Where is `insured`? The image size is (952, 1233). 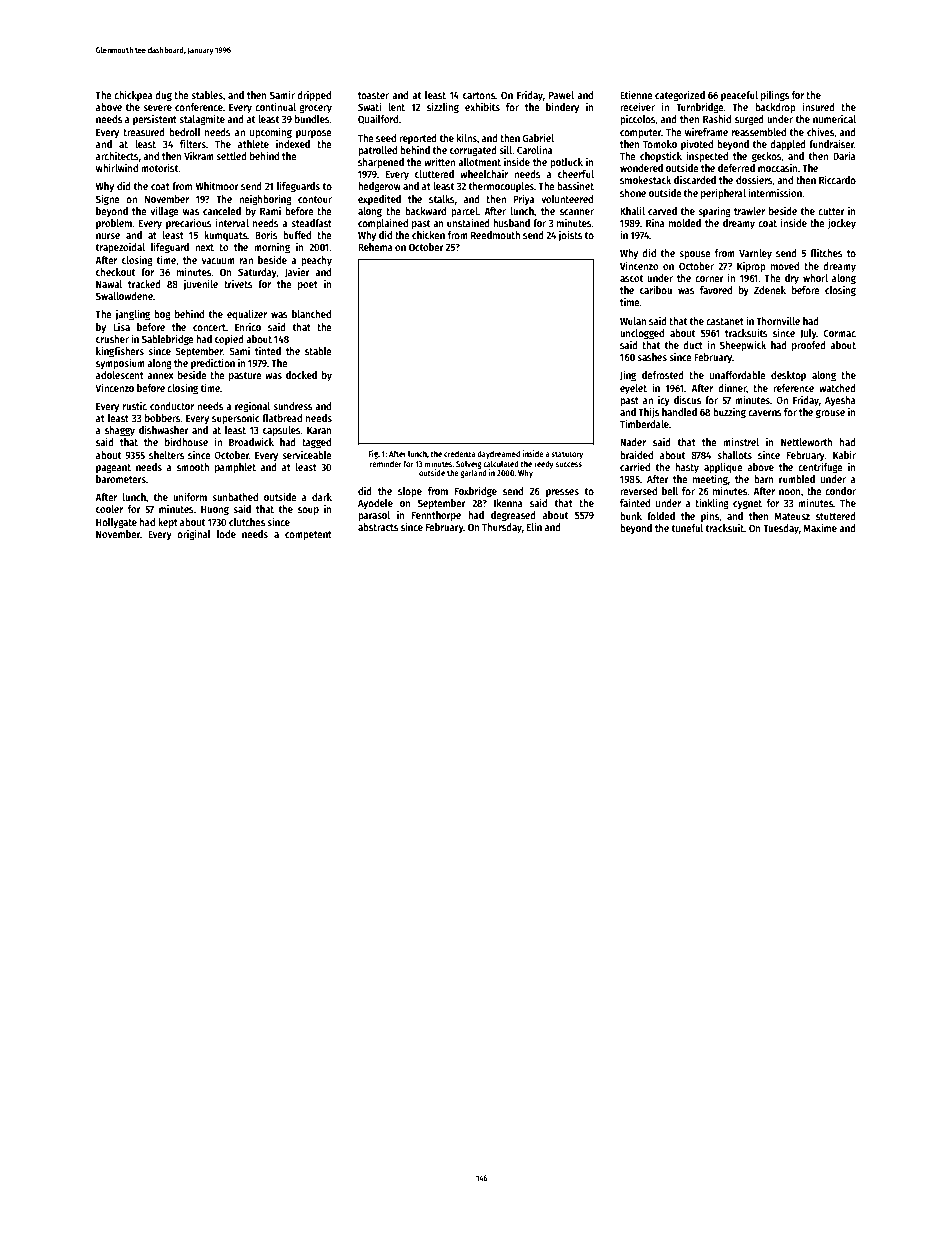
insured is located at coordinates (819, 106).
